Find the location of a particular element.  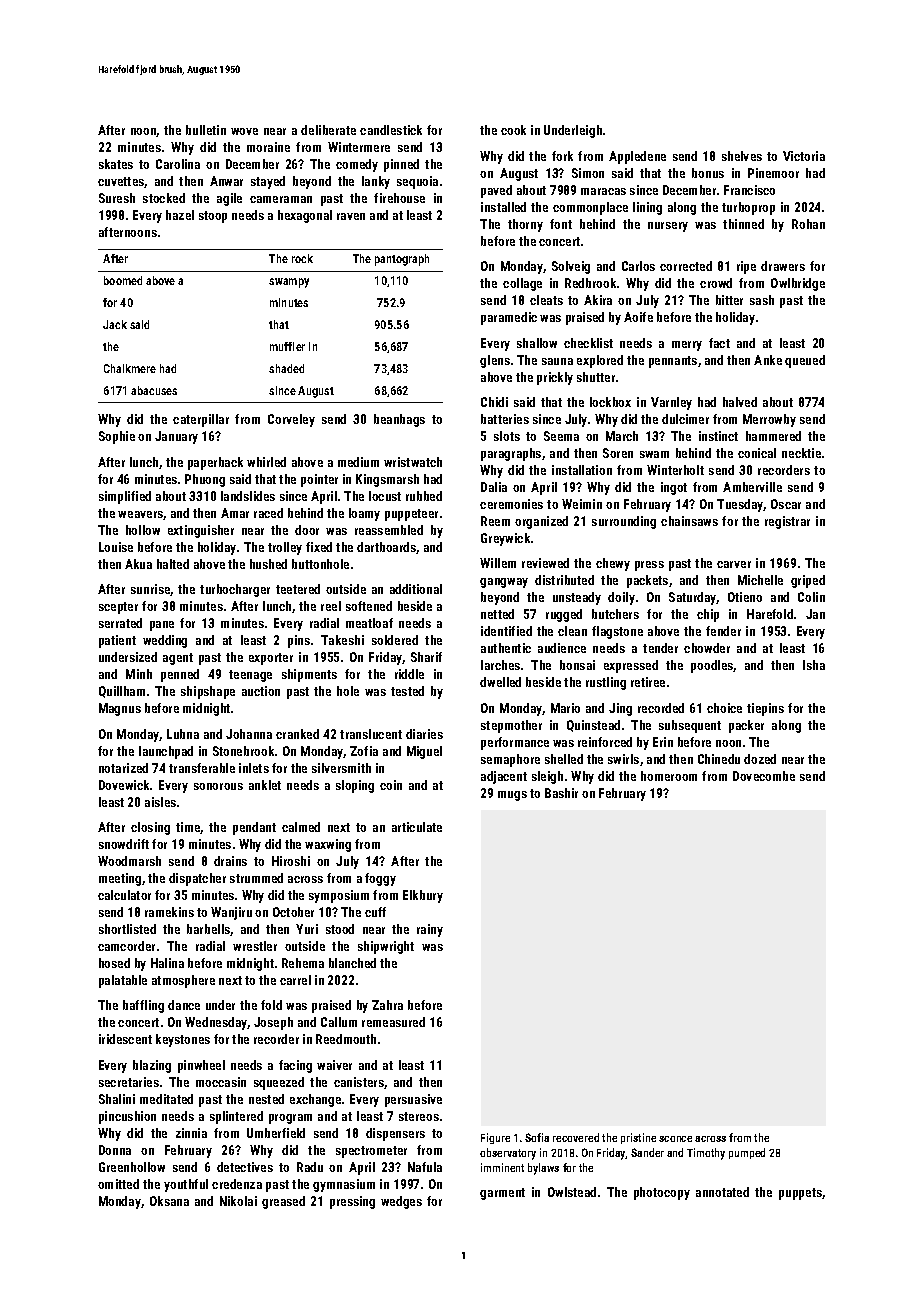

Victoria is located at coordinates (804, 156).
